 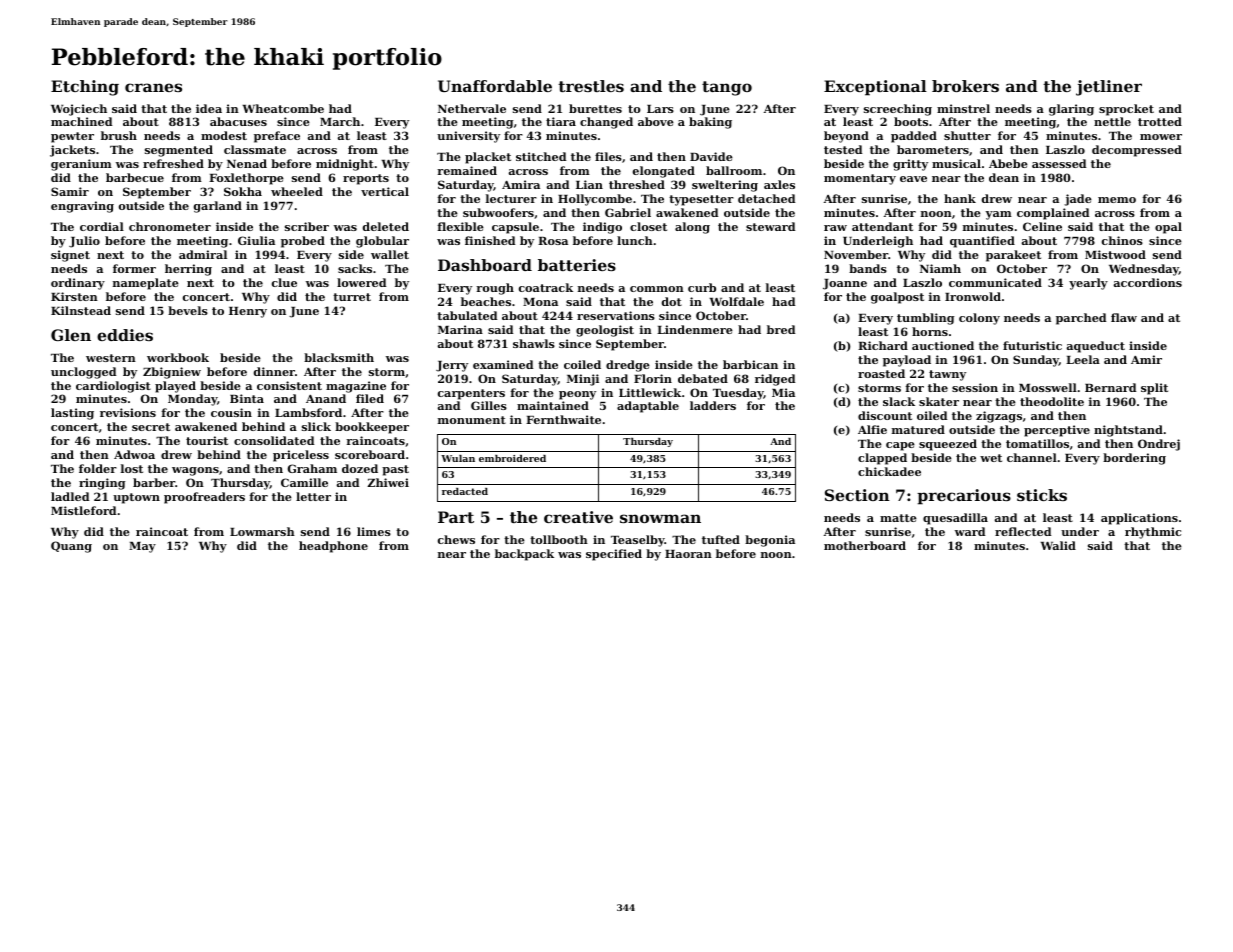 I want to click on Giulia, so click(x=256, y=240).
